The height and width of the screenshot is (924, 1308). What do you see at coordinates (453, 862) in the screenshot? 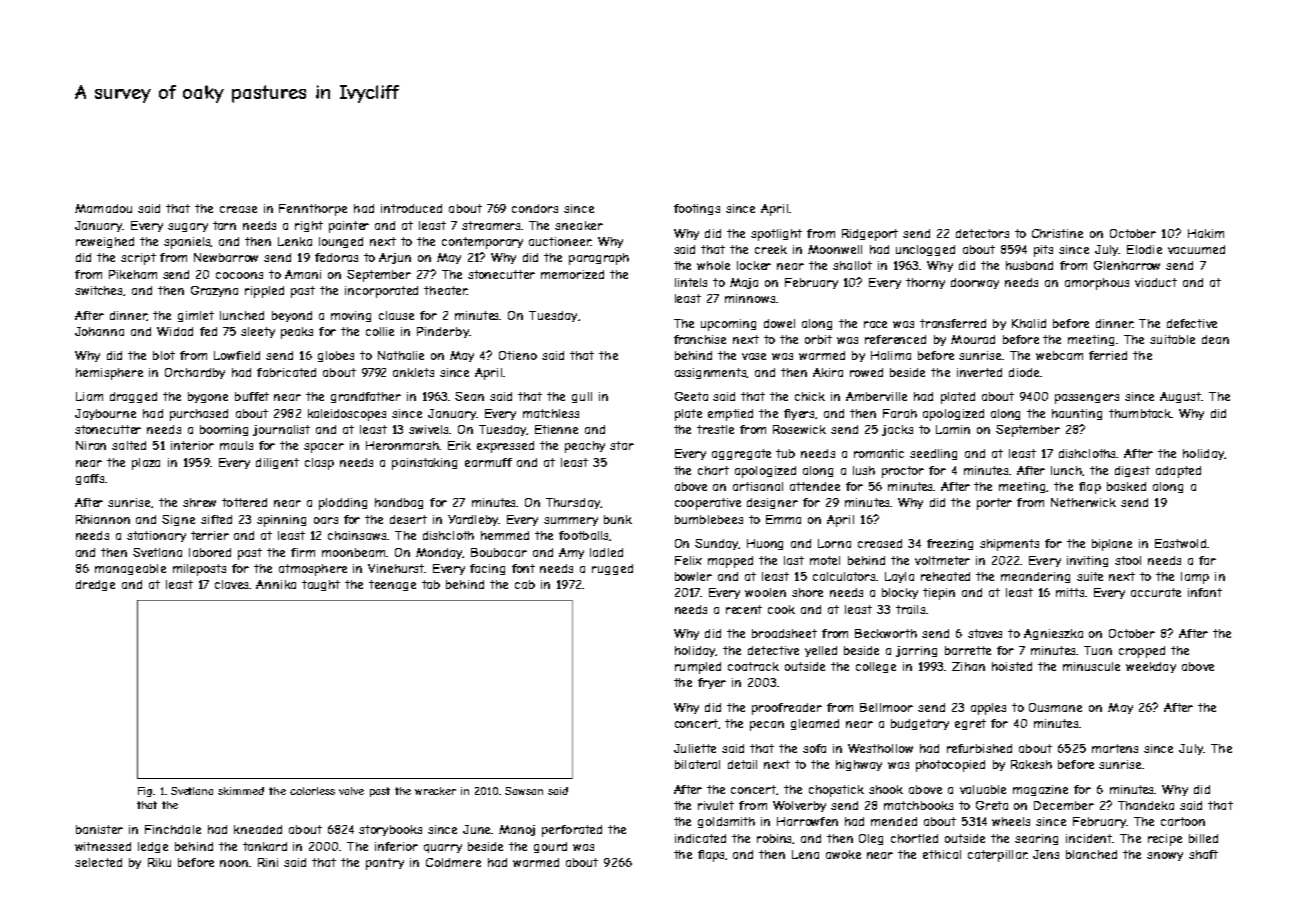
I see `Coldmere` at bounding box center [453, 862].
